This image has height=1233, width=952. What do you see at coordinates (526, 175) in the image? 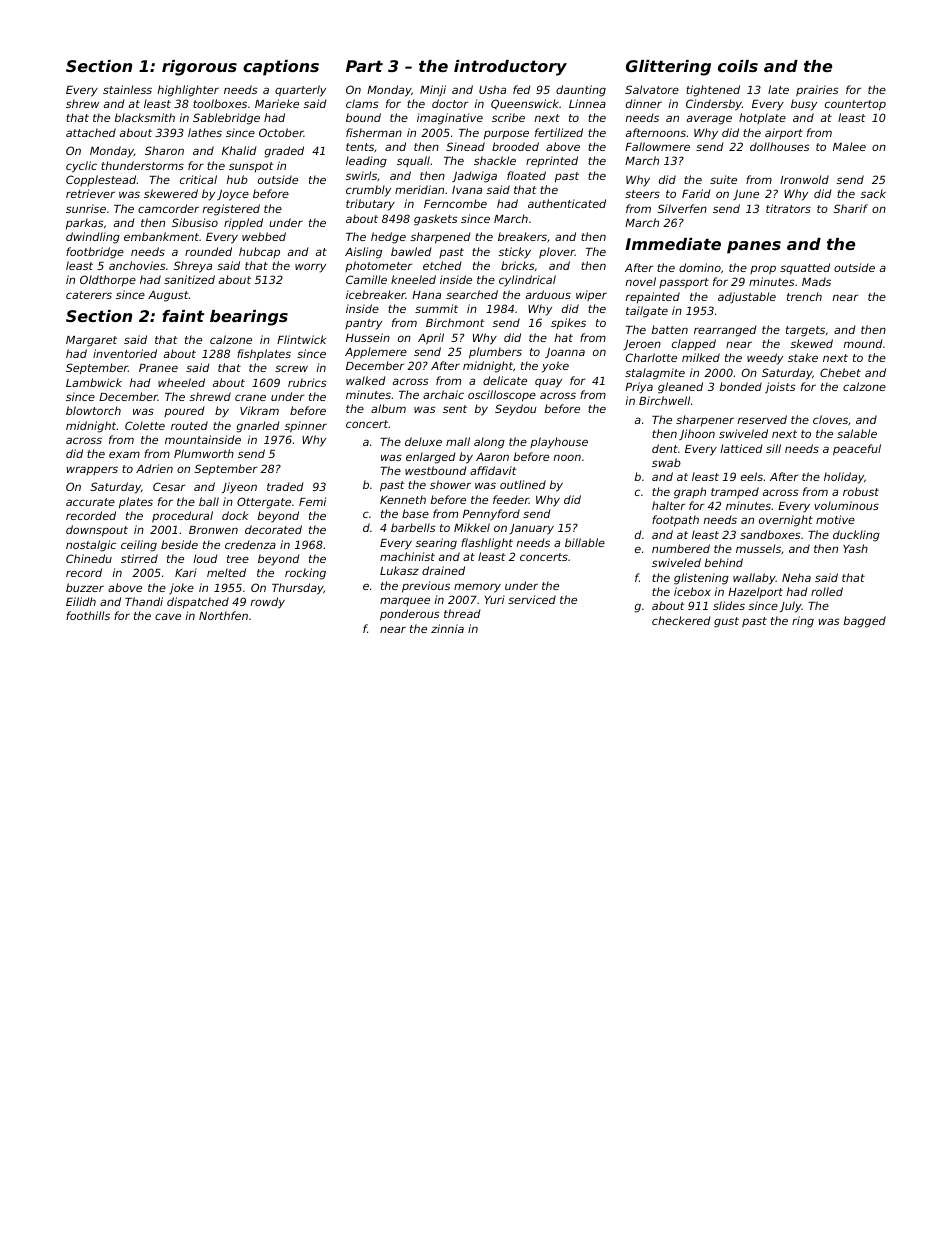
I see `floated` at bounding box center [526, 175].
